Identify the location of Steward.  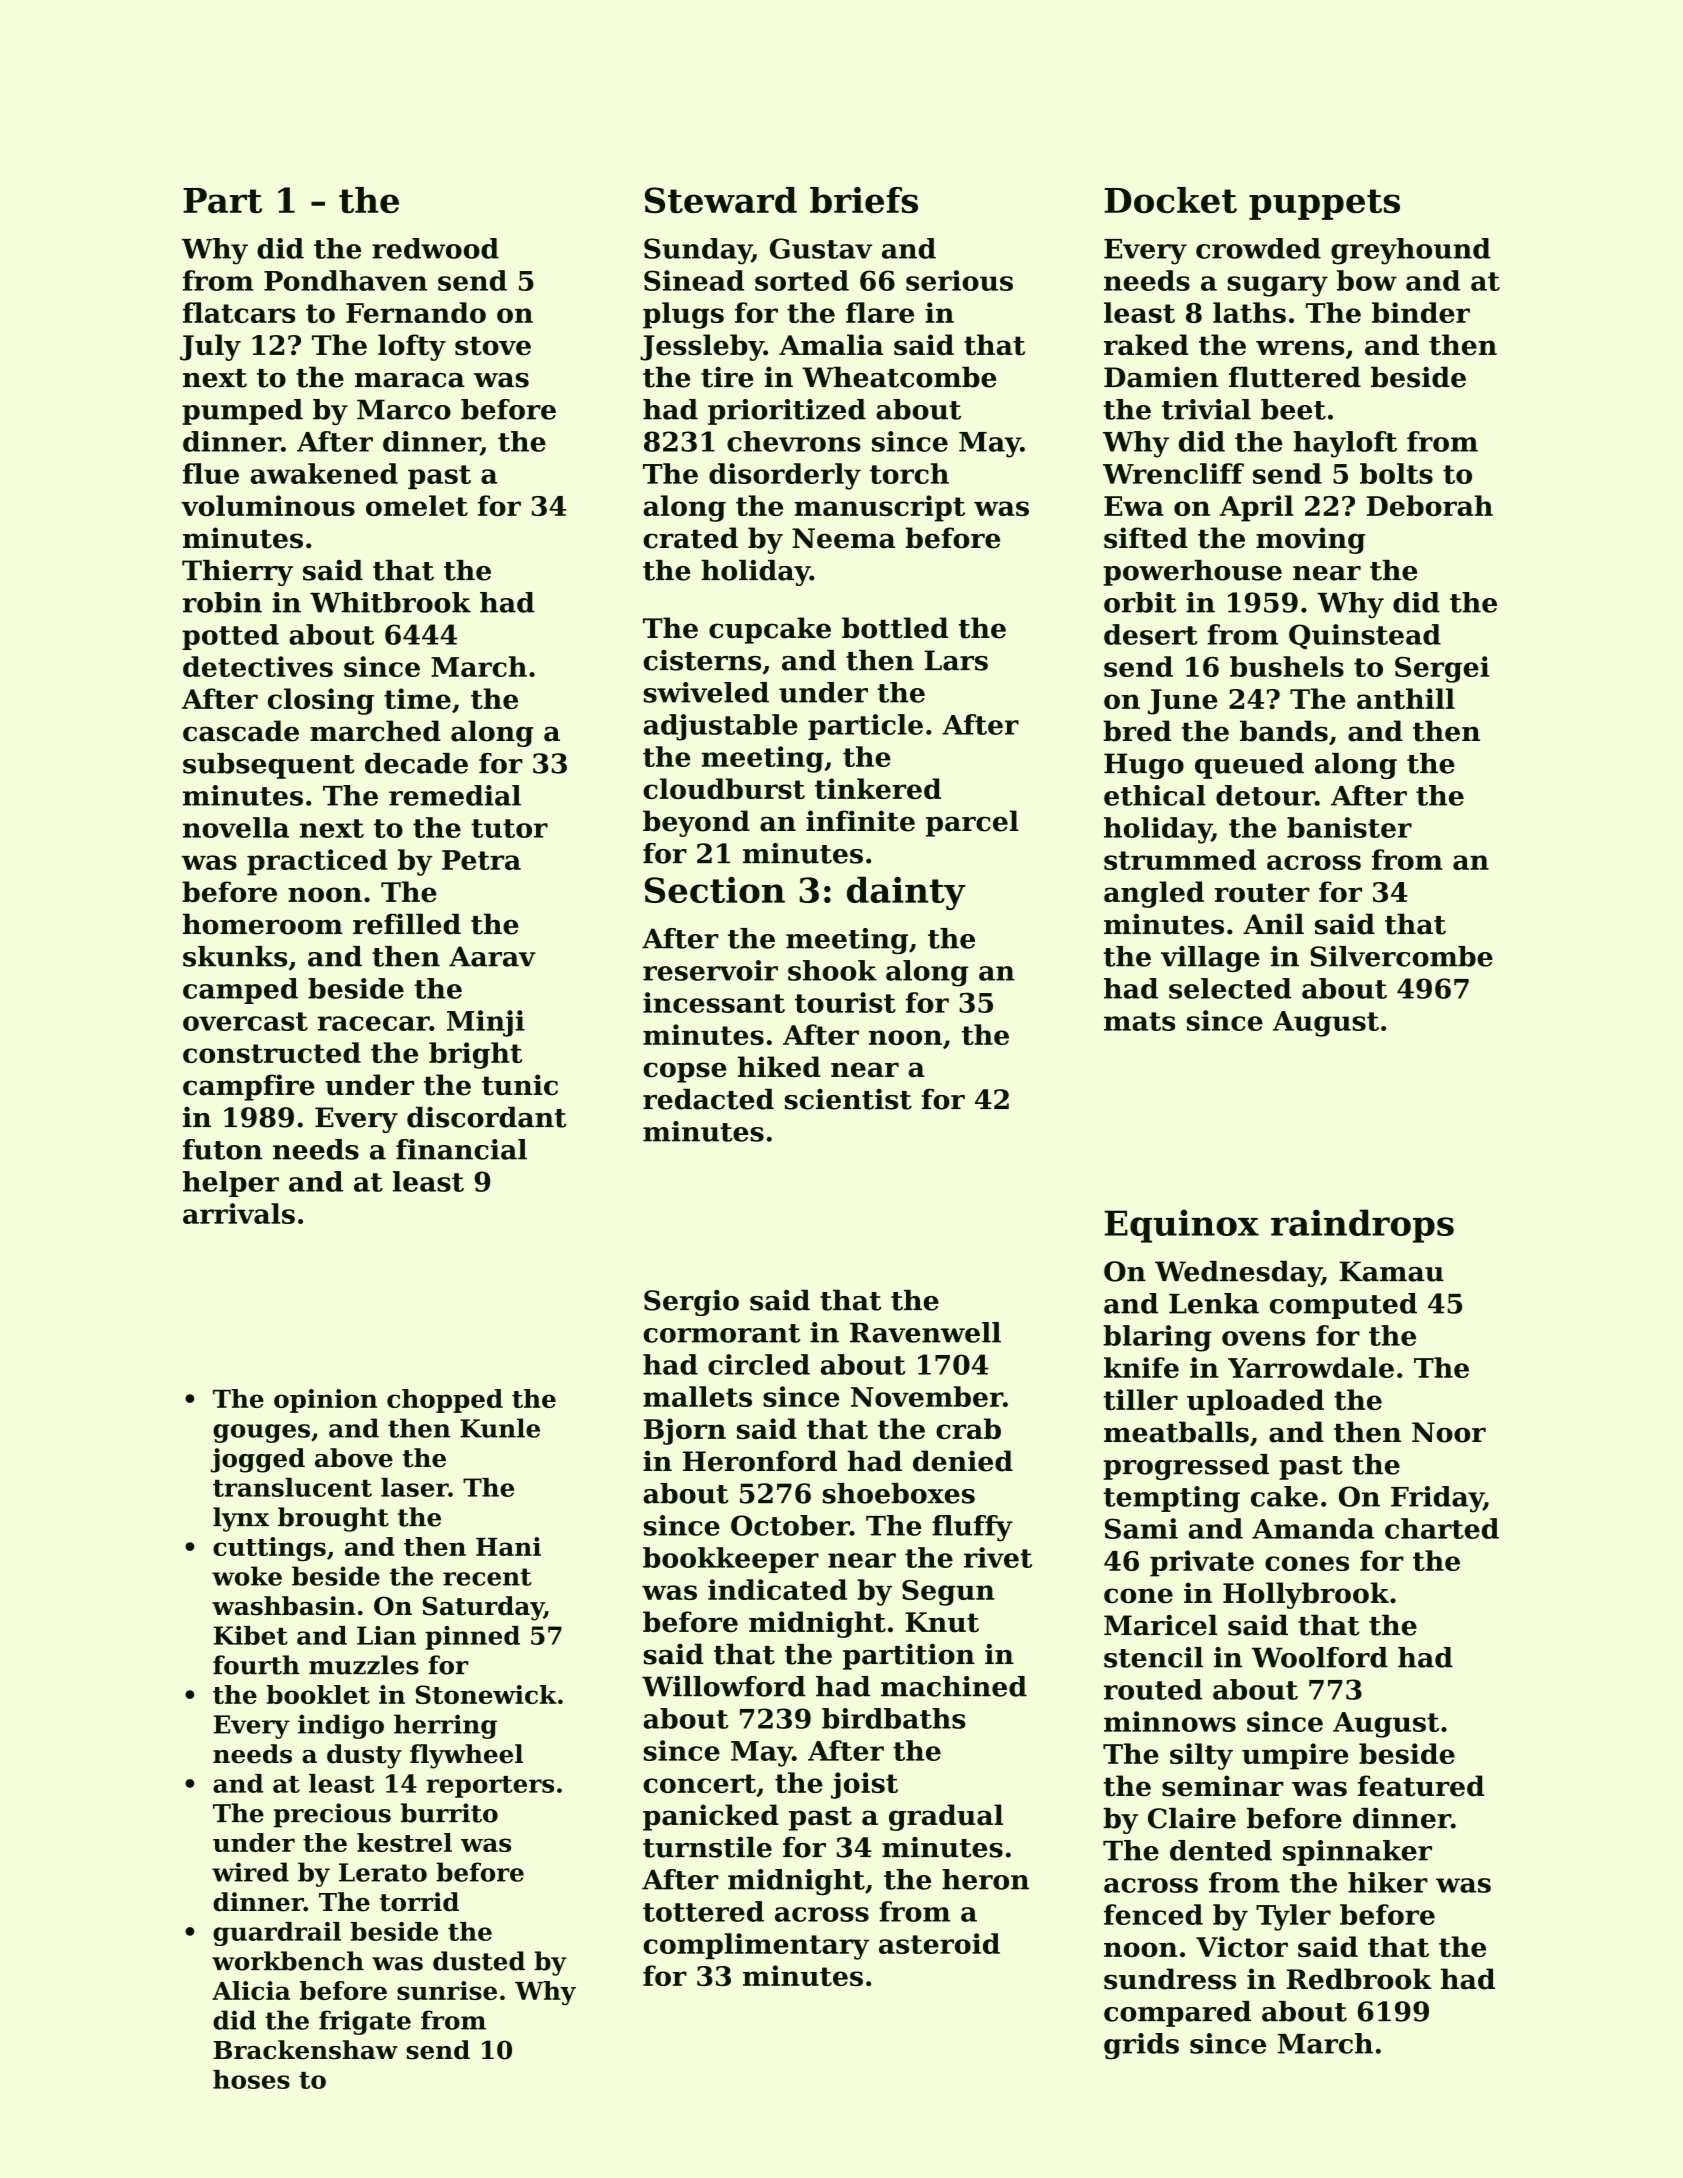
(721, 200).
